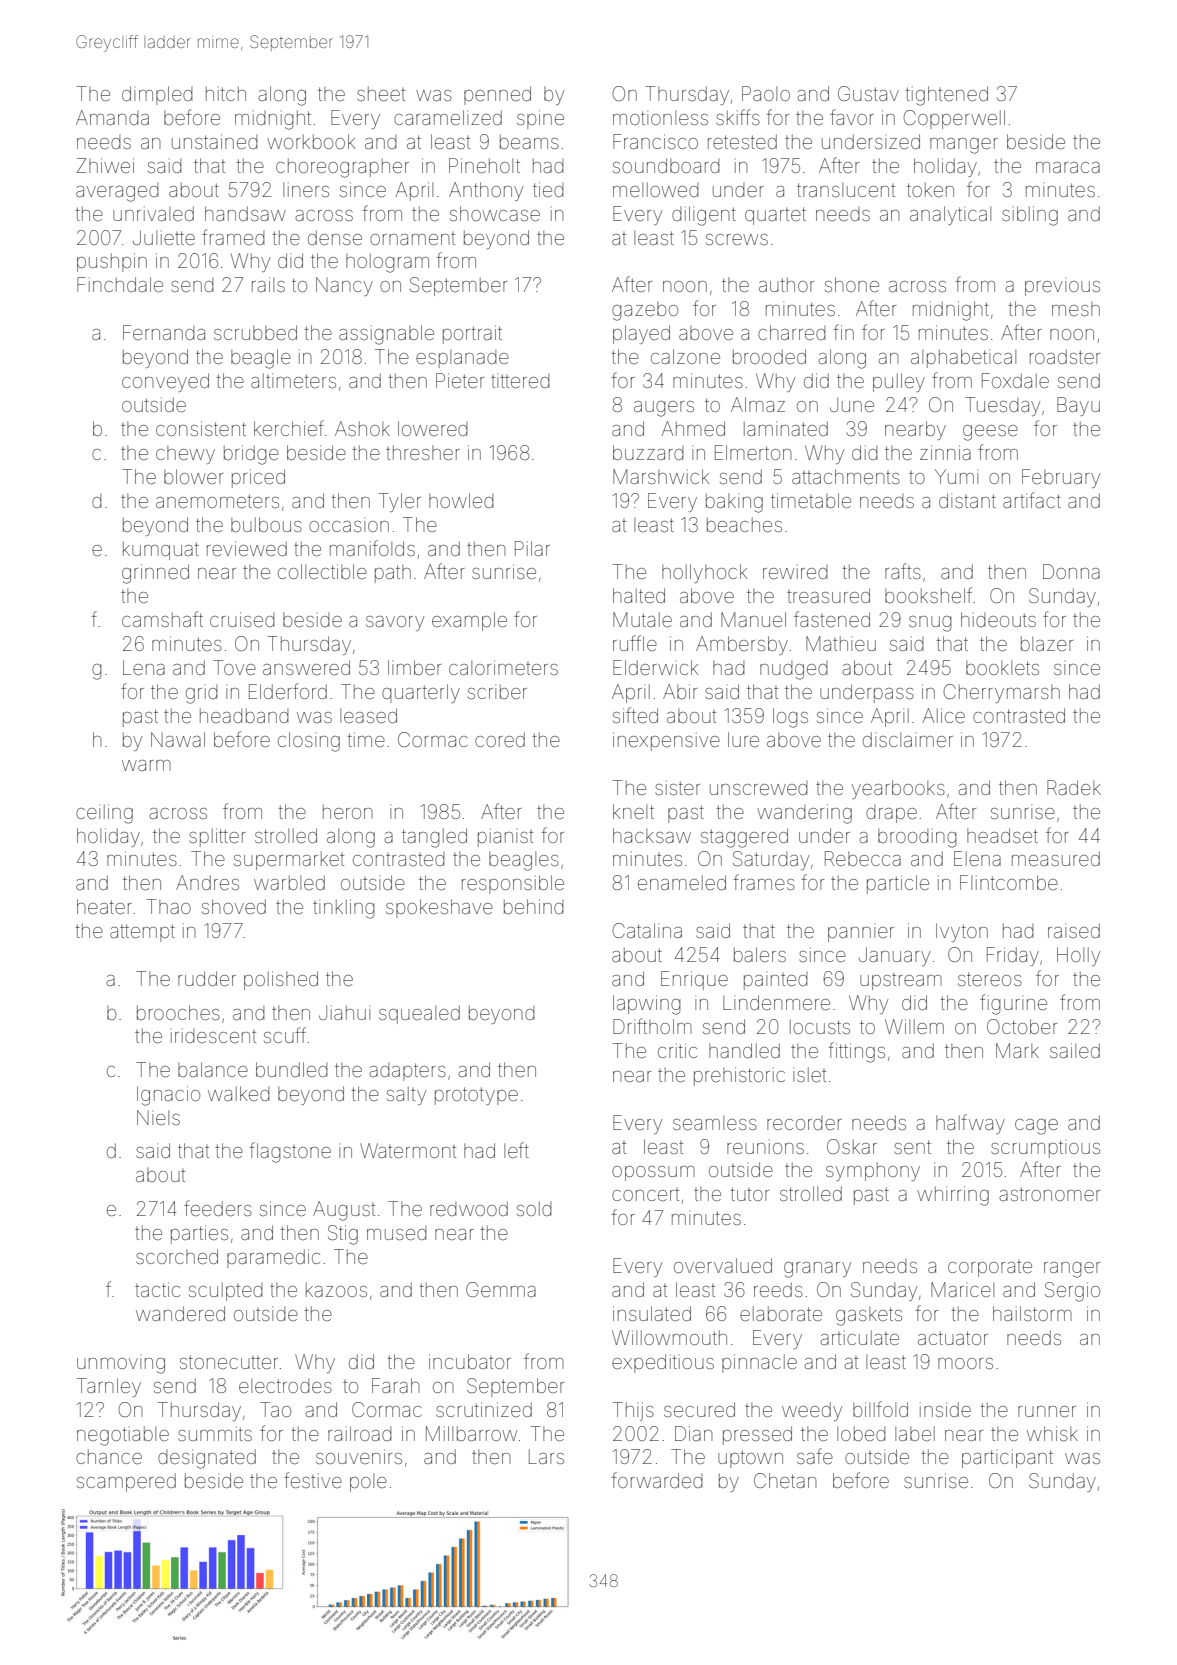 This screenshot has height=1665, width=1177. Describe the element at coordinates (105, 165) in the screenshot. I see `Zhiwei` at that location.
